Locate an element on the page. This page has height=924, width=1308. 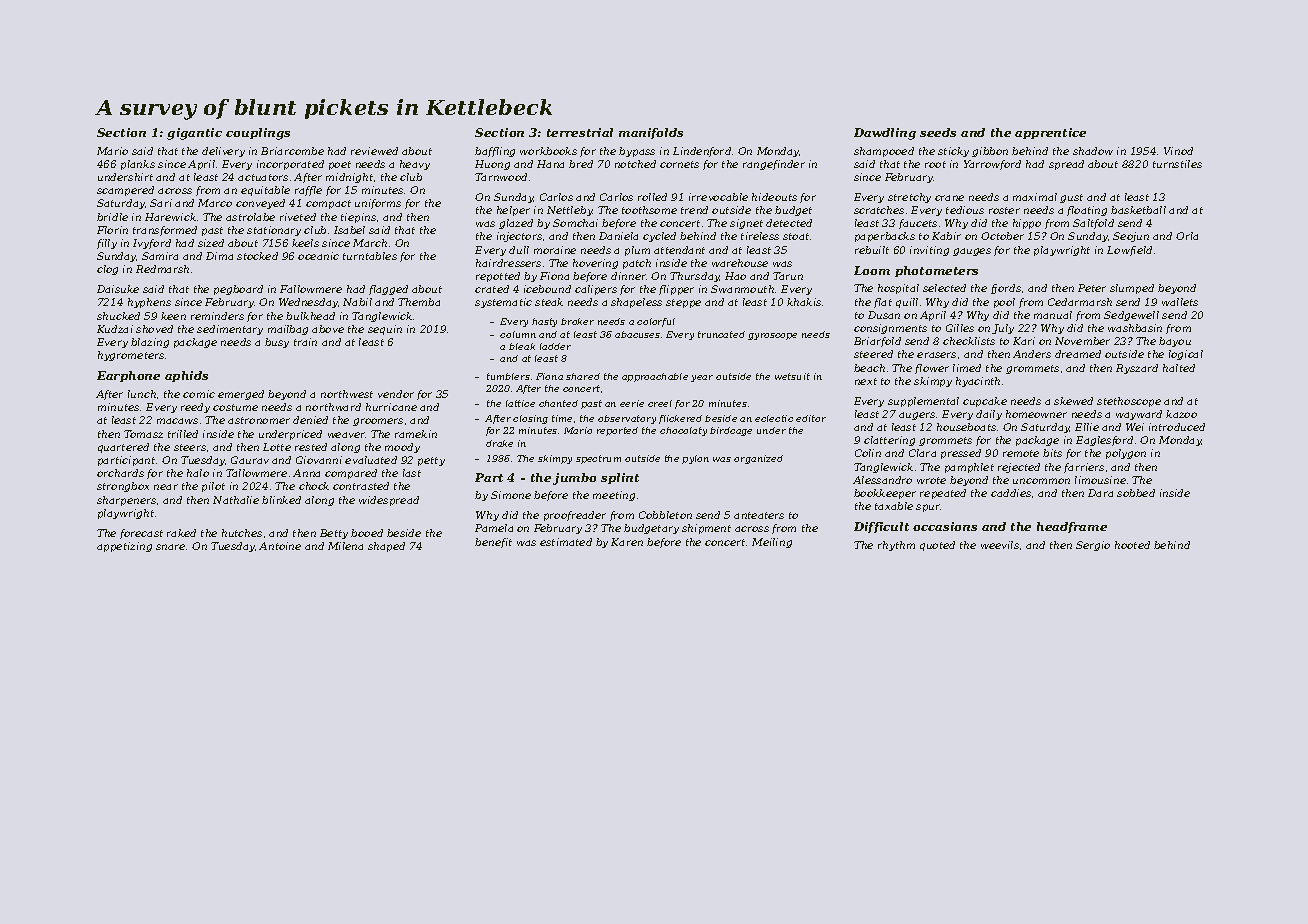
spectrum is located at coordinates (598, 459).
